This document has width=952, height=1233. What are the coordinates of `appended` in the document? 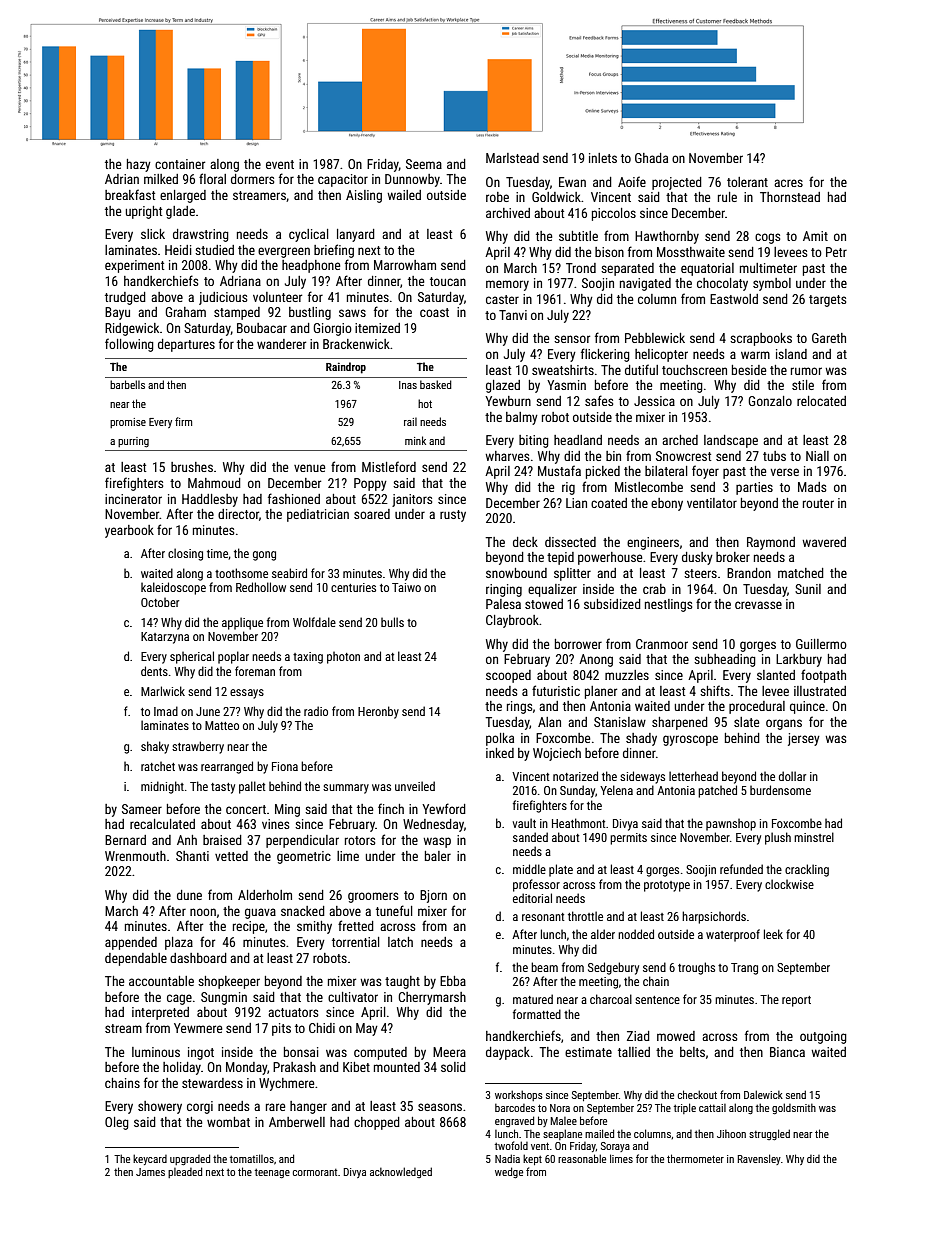 It's located at (131, 943).
